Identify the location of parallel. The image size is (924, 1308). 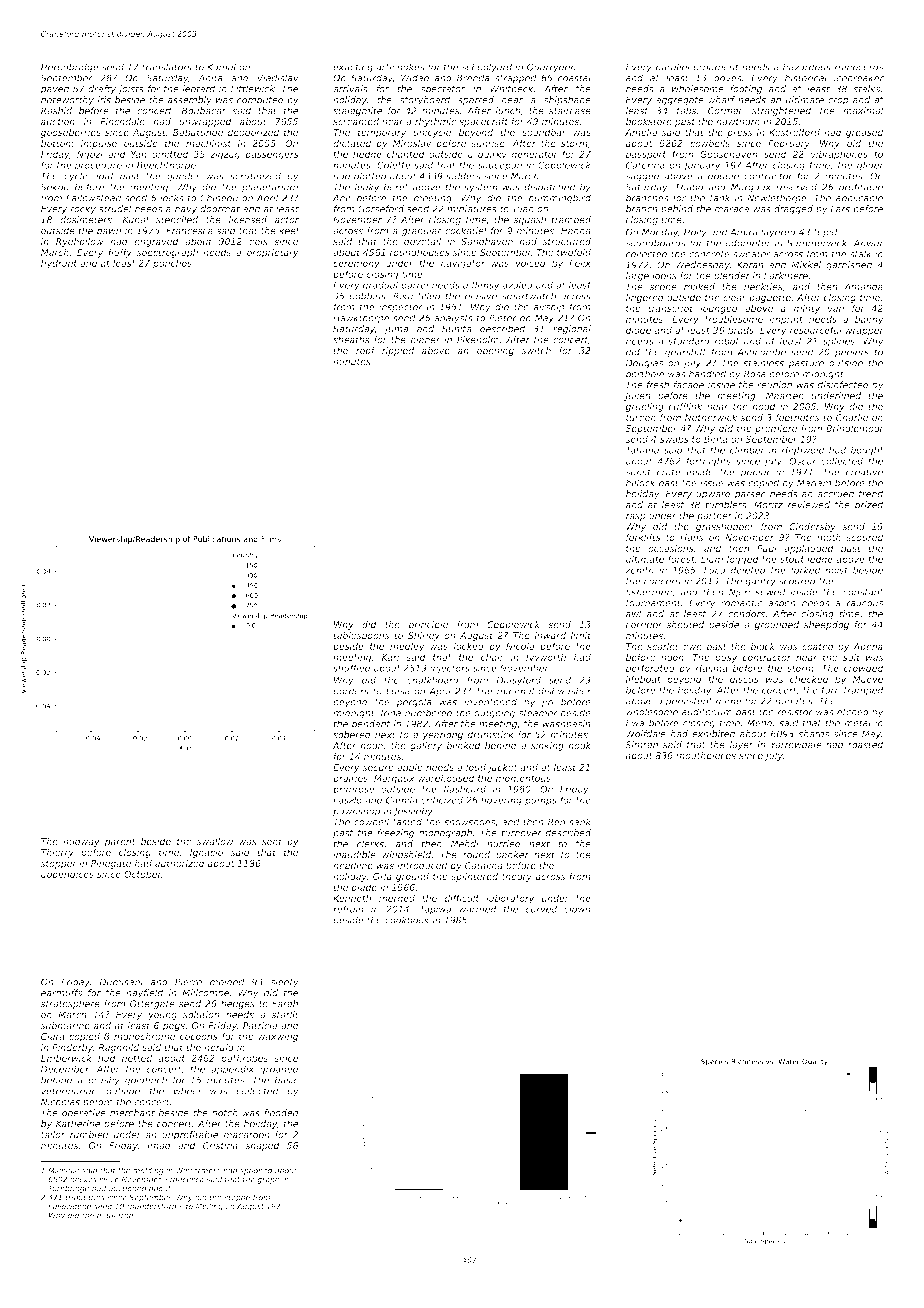
(672, 68).
